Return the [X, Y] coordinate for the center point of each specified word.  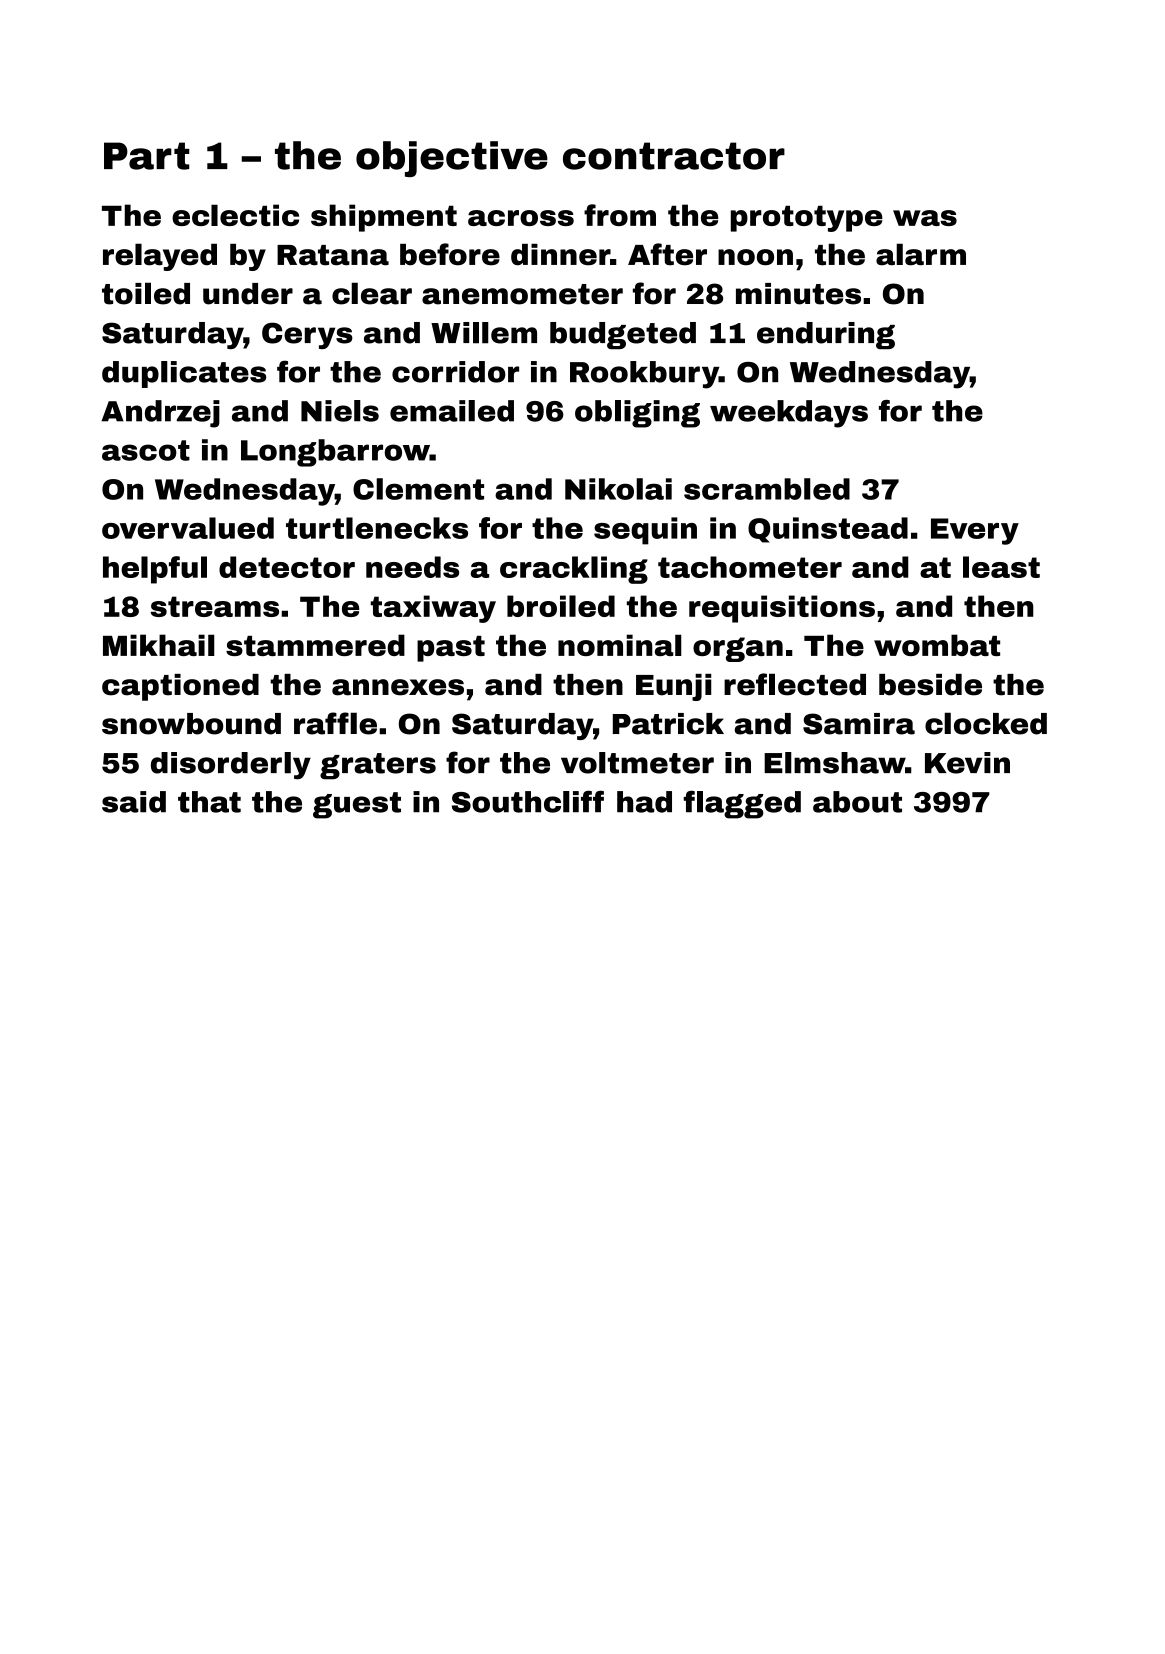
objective [452, 159]
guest [357, 805]
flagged [742, 804]
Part [146, 156]
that [209, 802]
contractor [674, 156]
